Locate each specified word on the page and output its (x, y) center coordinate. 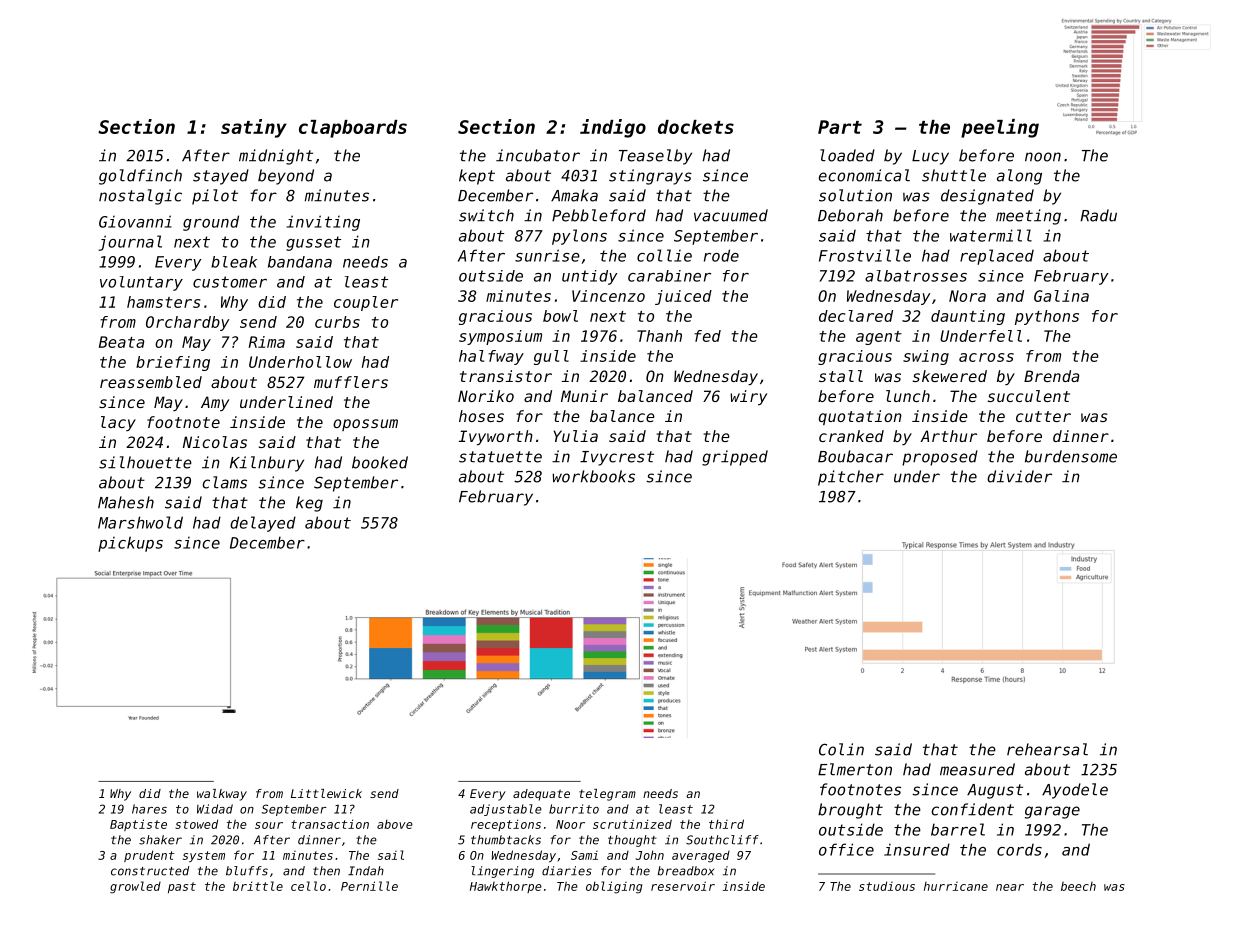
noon (1043, 157)
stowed (196, 824)
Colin (841, 749)
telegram (607, 795)
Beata (121, 342)
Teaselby (655, 157)
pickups (130, 544)
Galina (1061, 296)
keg (309, 504)
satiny (254, 128)
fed (707, 336)
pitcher (851, 478)
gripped (735, 458)
